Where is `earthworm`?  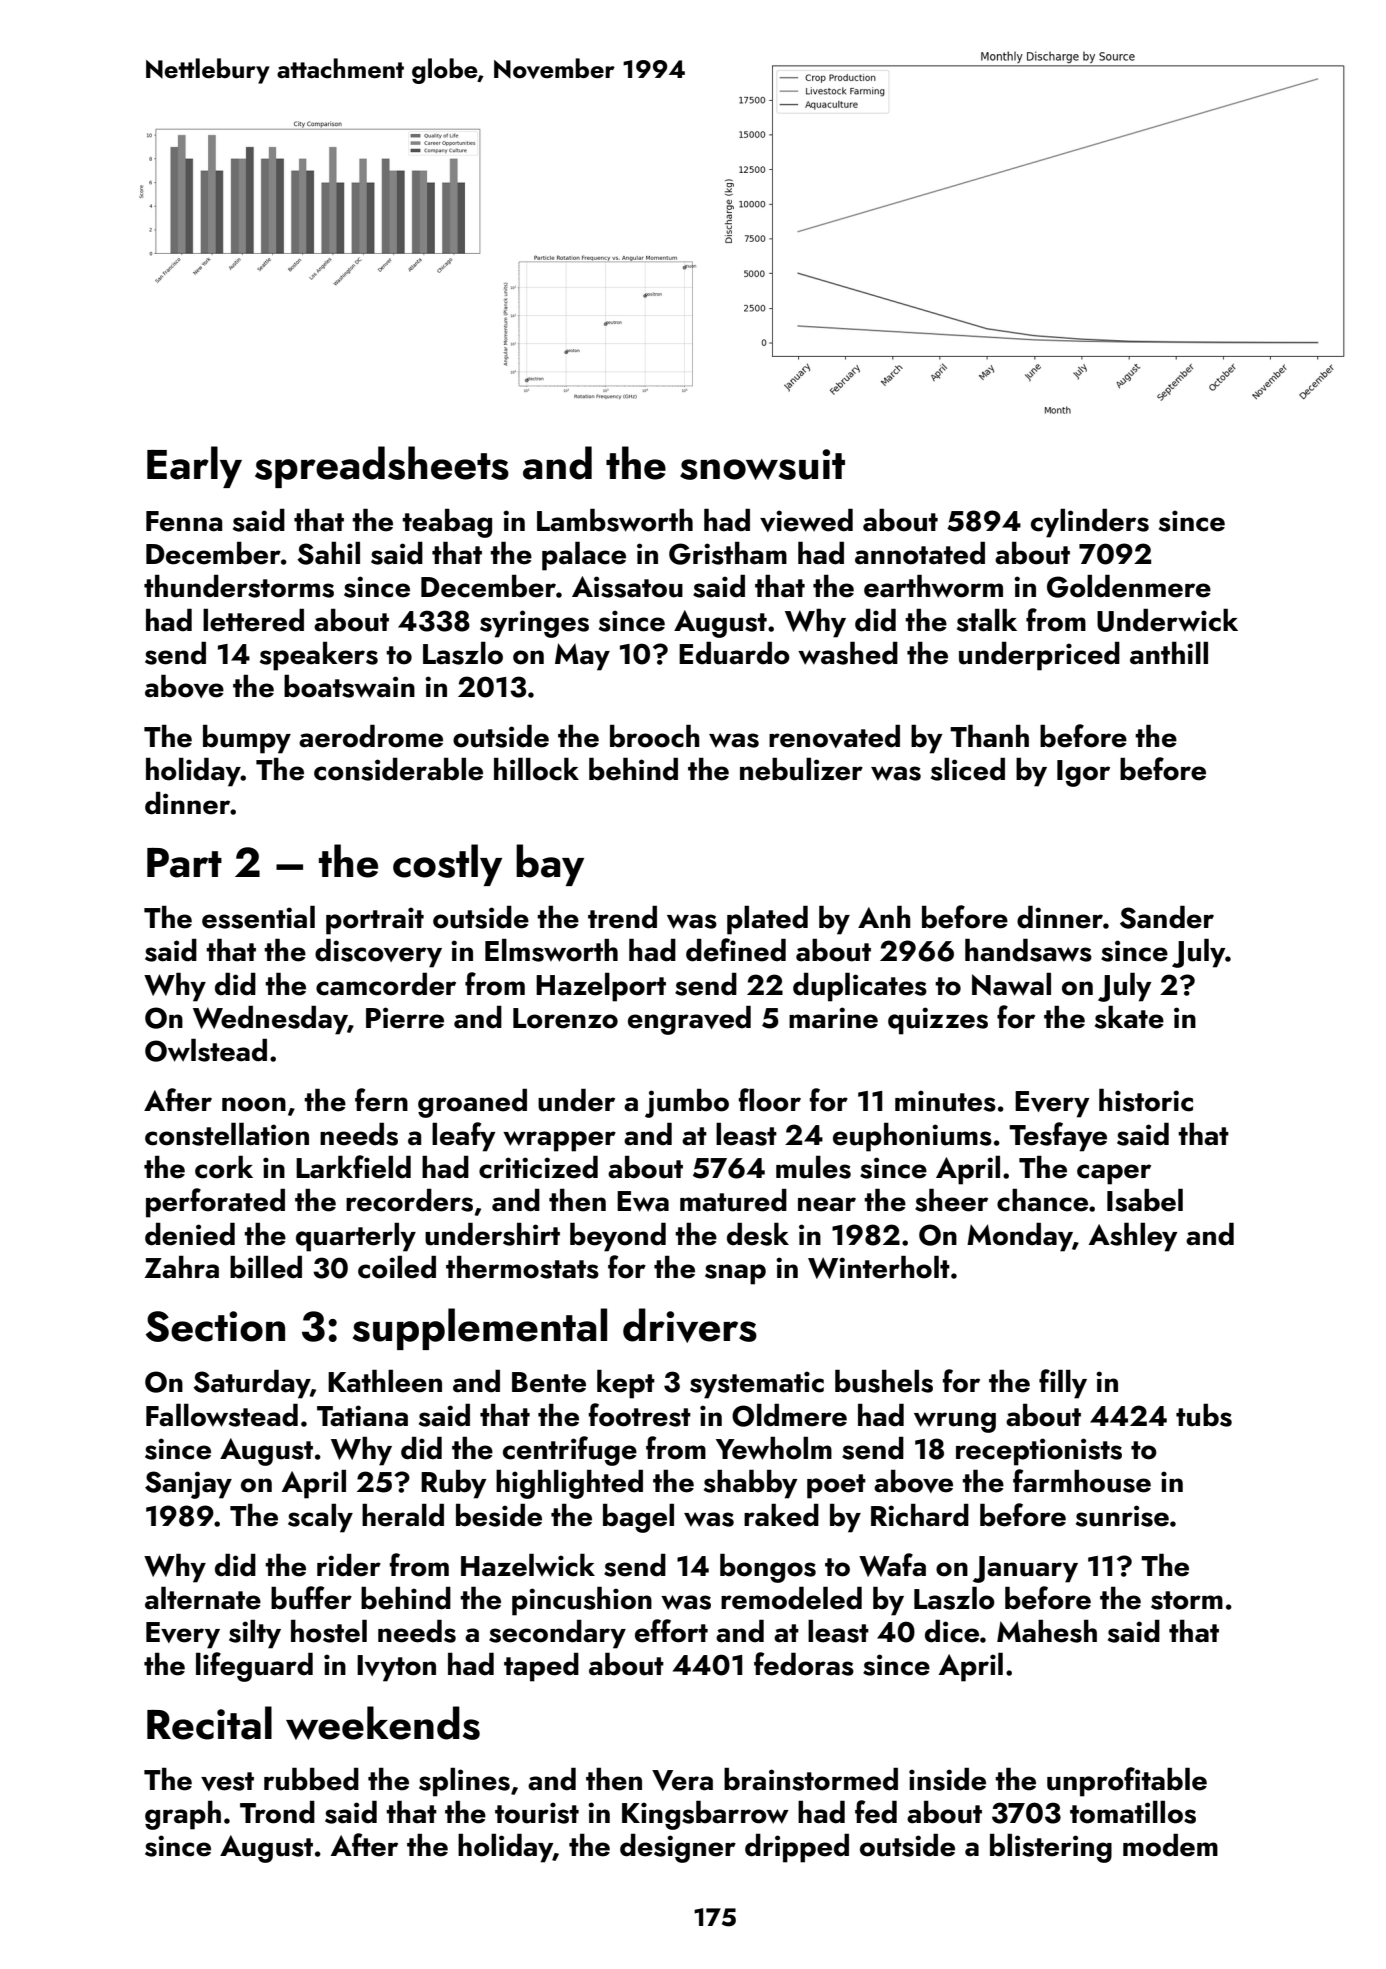 earthworm is located at coordinates (933, 586).
